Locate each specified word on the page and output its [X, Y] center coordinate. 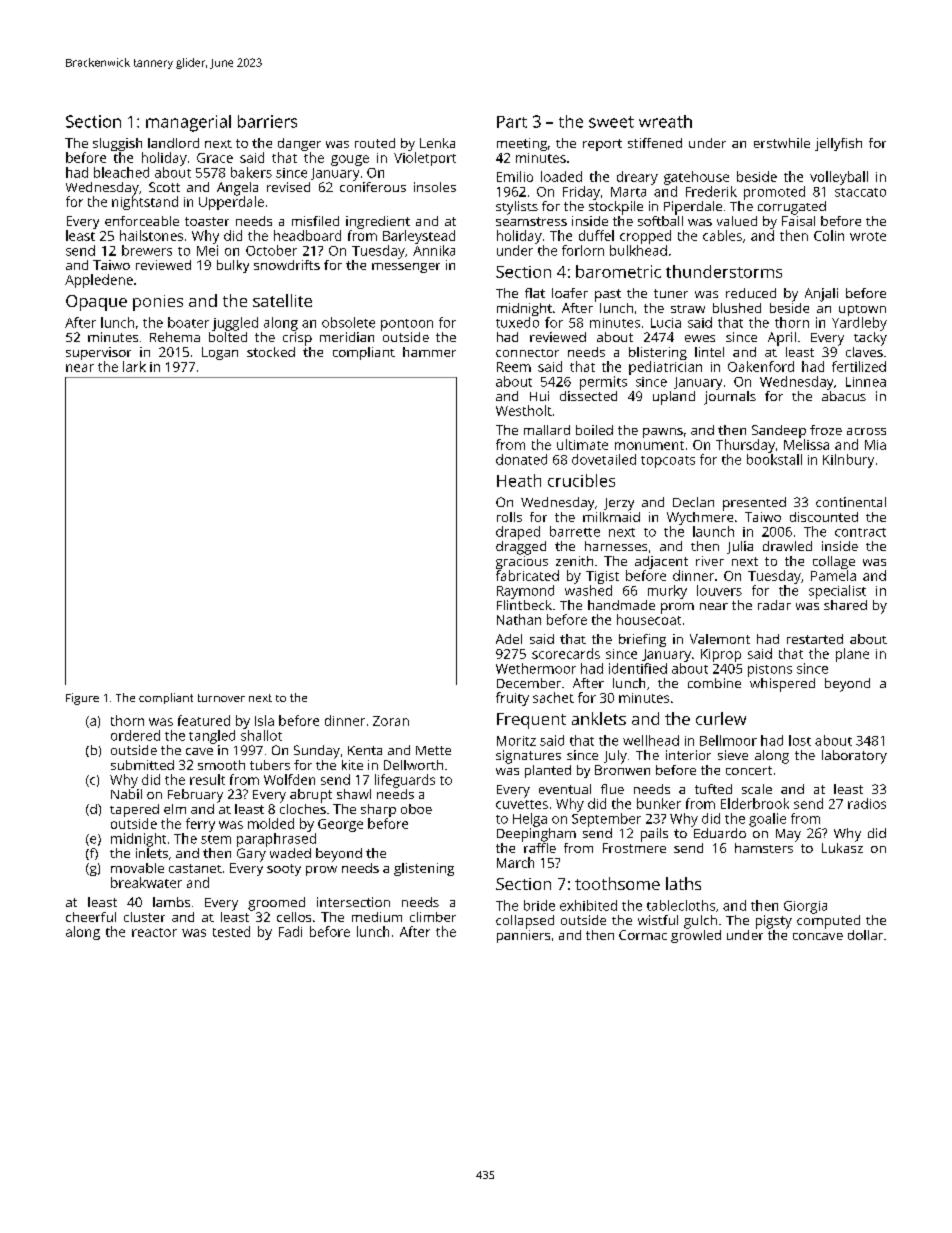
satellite [282, 300]
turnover [221, 698]
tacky [870, 339]
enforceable [142, 221]
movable [137, 868]
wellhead [651, 740]
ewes [700, 338]
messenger [406, 268]
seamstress [531, 221]
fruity [512, 699]
